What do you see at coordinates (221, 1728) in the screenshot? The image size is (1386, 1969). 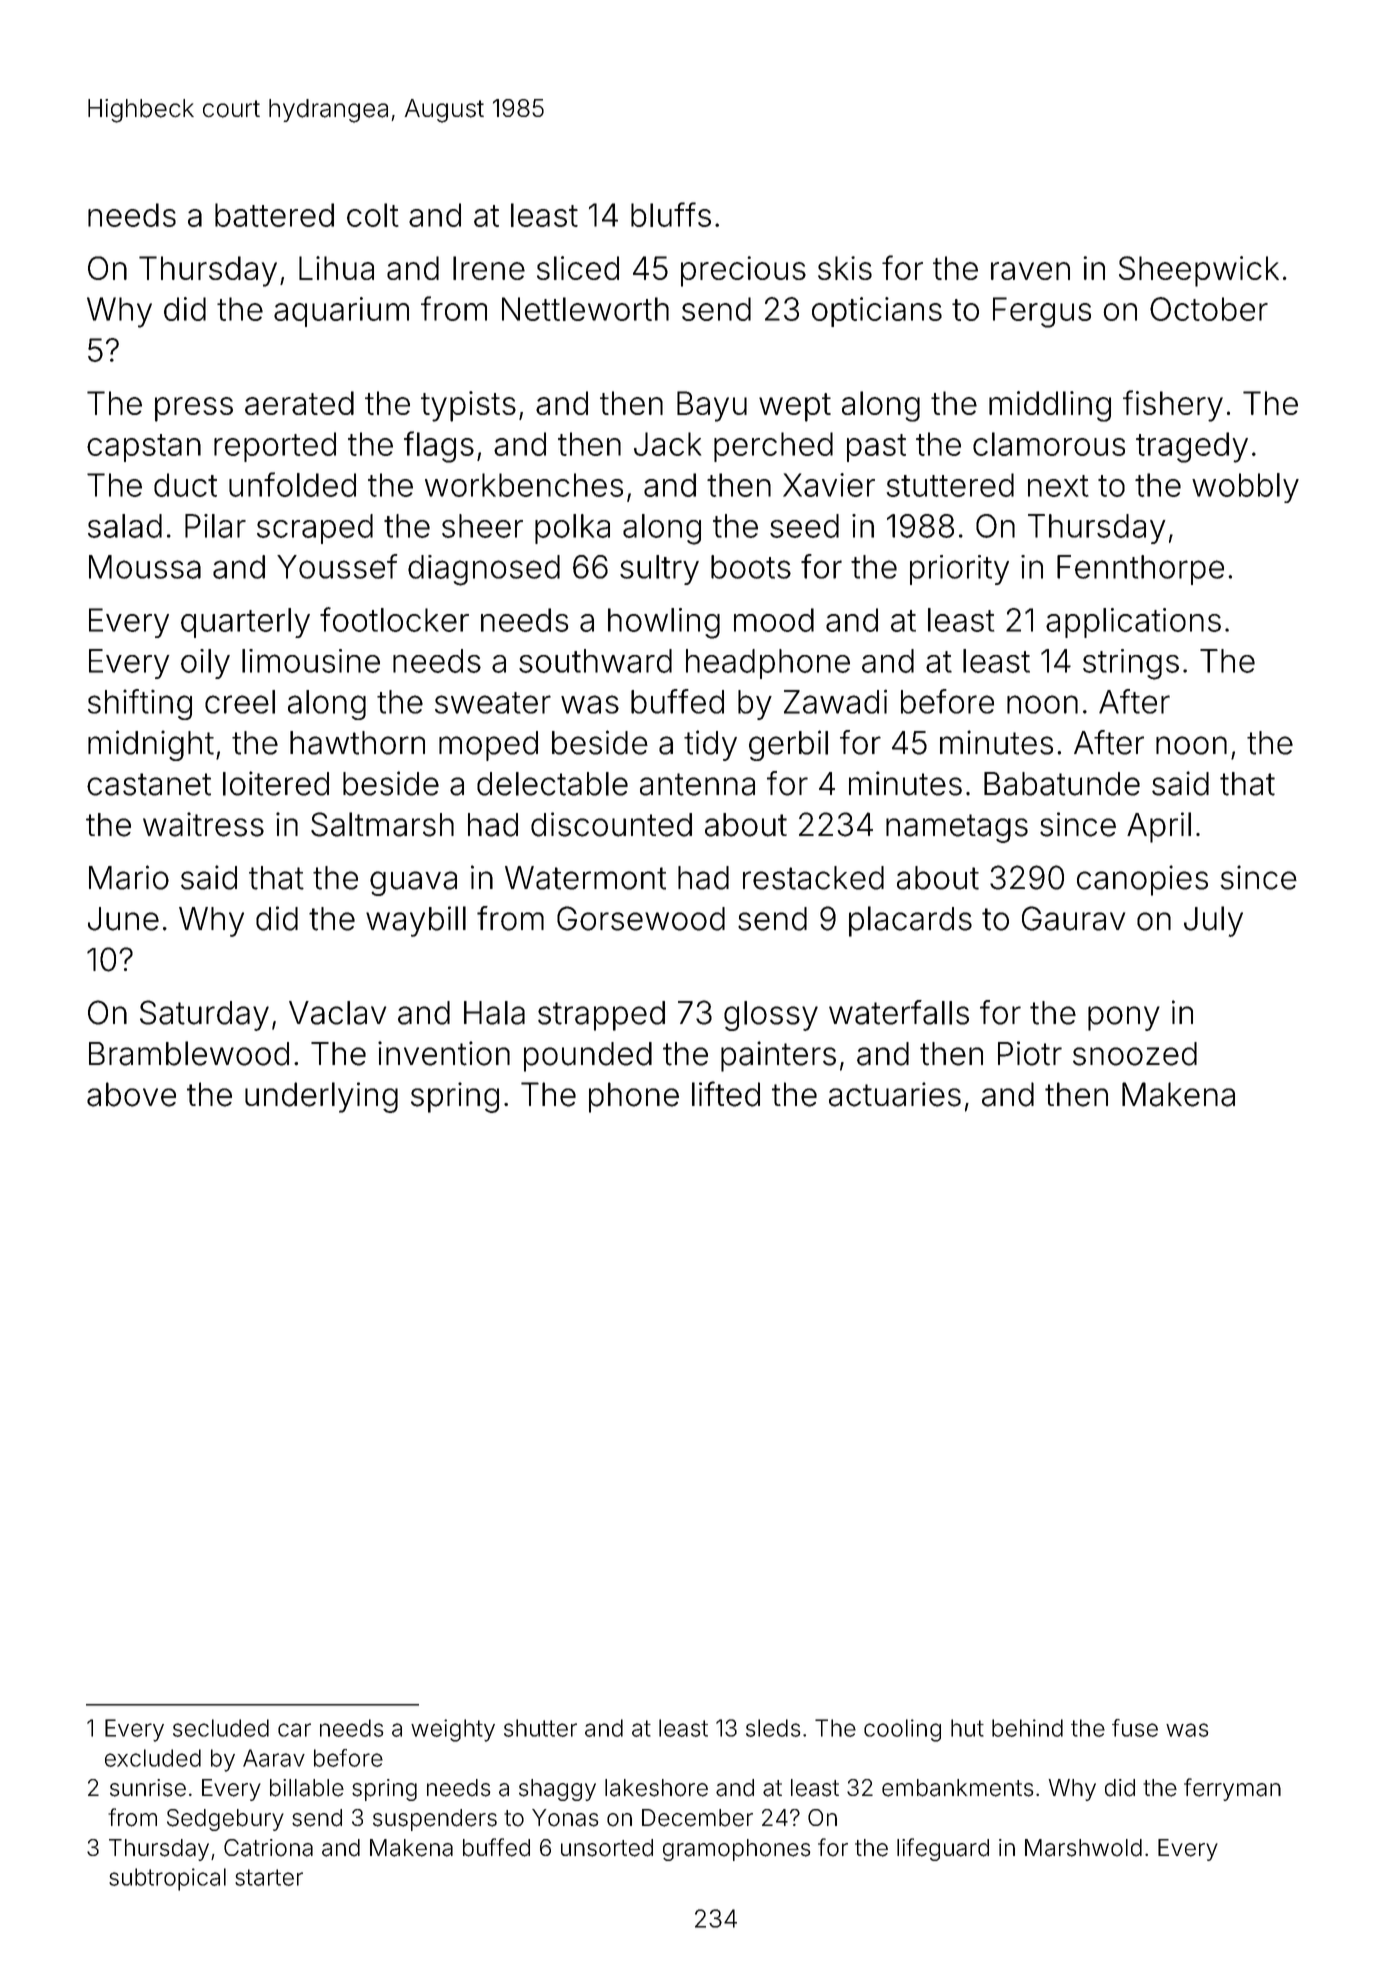 I see `secluded` at bounding box center [221, 1728].
